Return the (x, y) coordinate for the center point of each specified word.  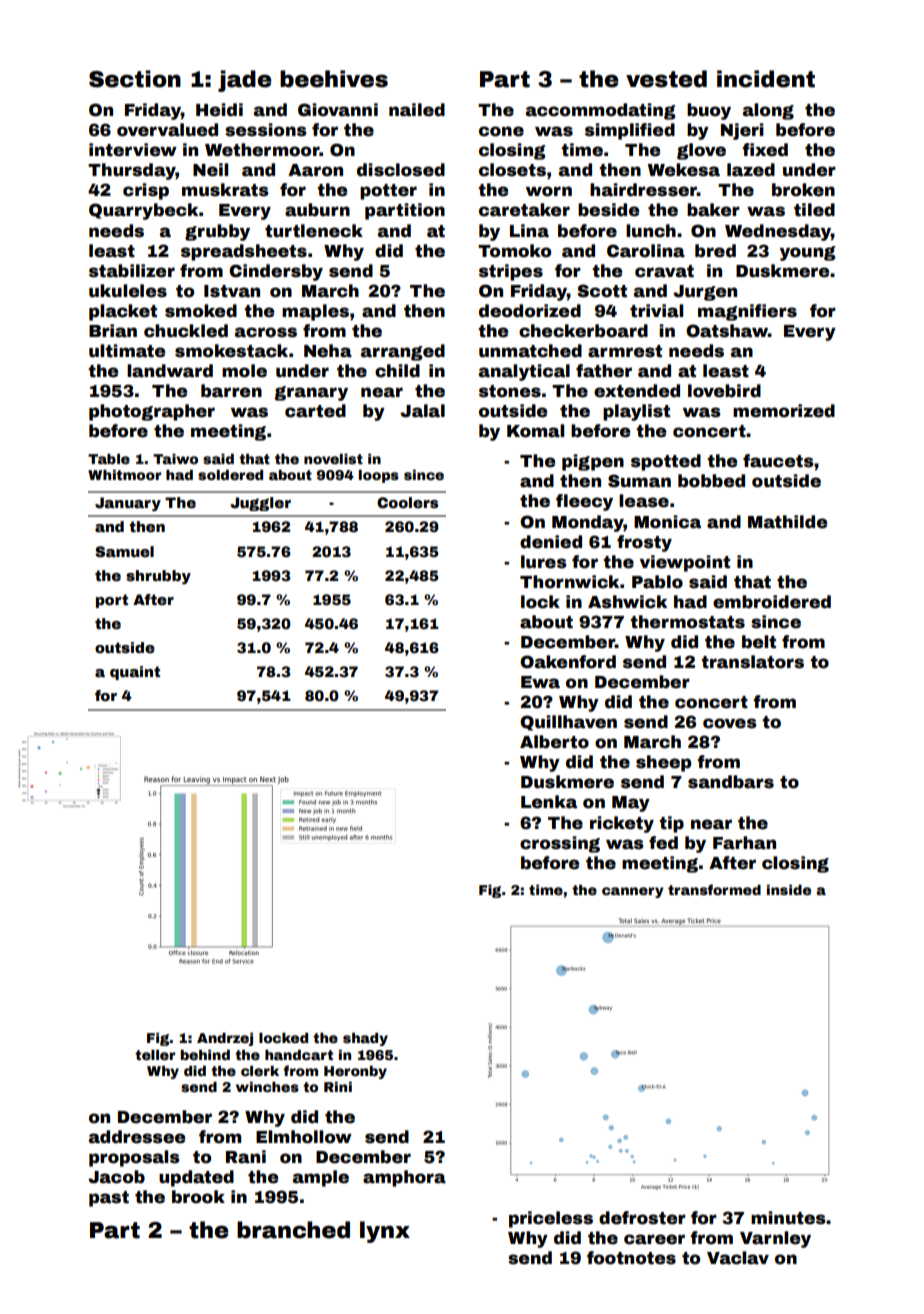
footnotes (631, 1258)
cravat (664, 271)
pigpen (593, 462)
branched (293, 1230)
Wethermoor (262, 150)
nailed (417, 110)
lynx (385, 1232)
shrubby (158, 577)
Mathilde (787, 522)
